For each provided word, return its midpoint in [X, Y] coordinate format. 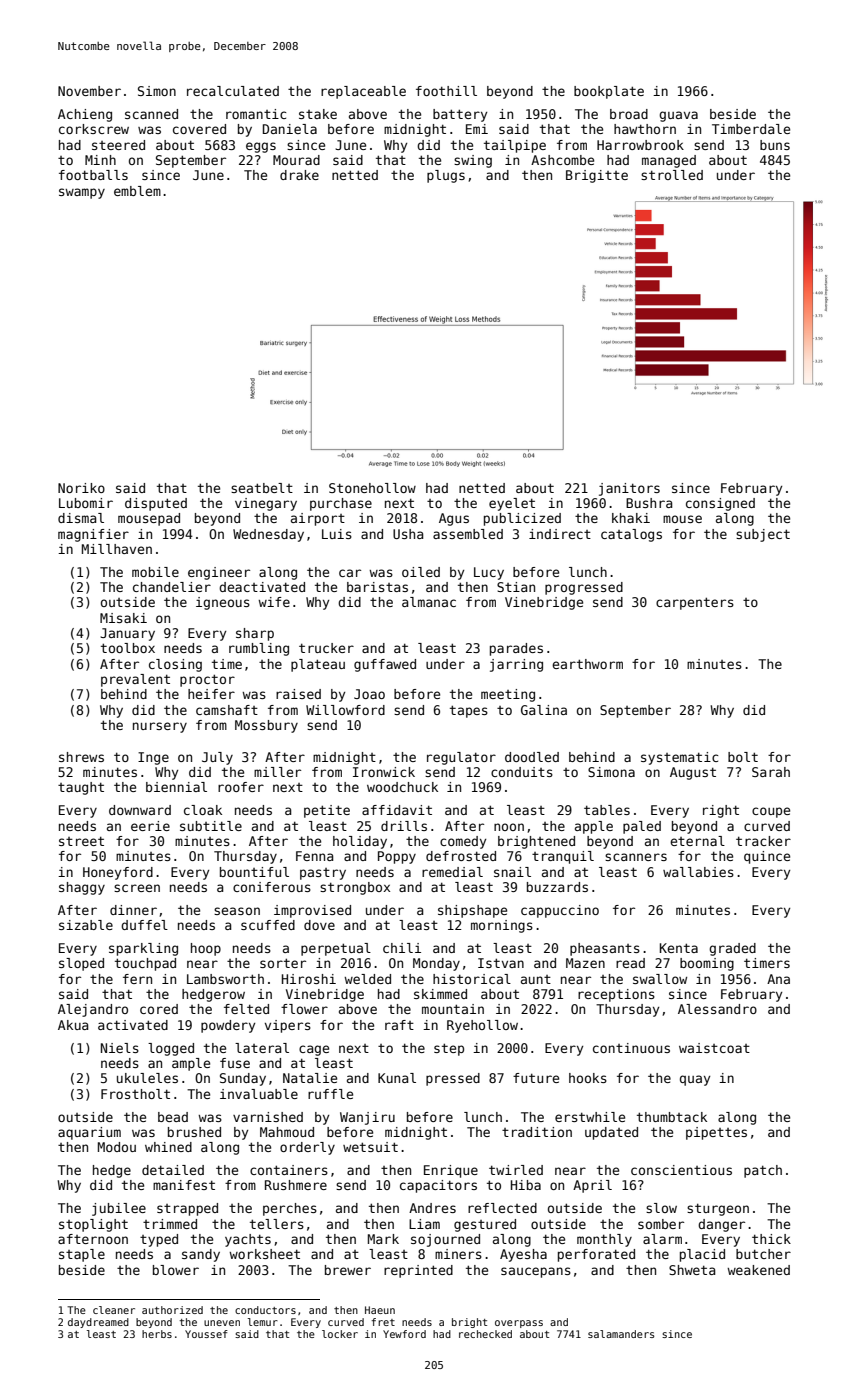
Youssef [206, 1334]
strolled [672, 175]
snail [512, 872]
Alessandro [717, 1009]
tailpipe [515, 146]
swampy [82, 193]
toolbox [128, 648]
